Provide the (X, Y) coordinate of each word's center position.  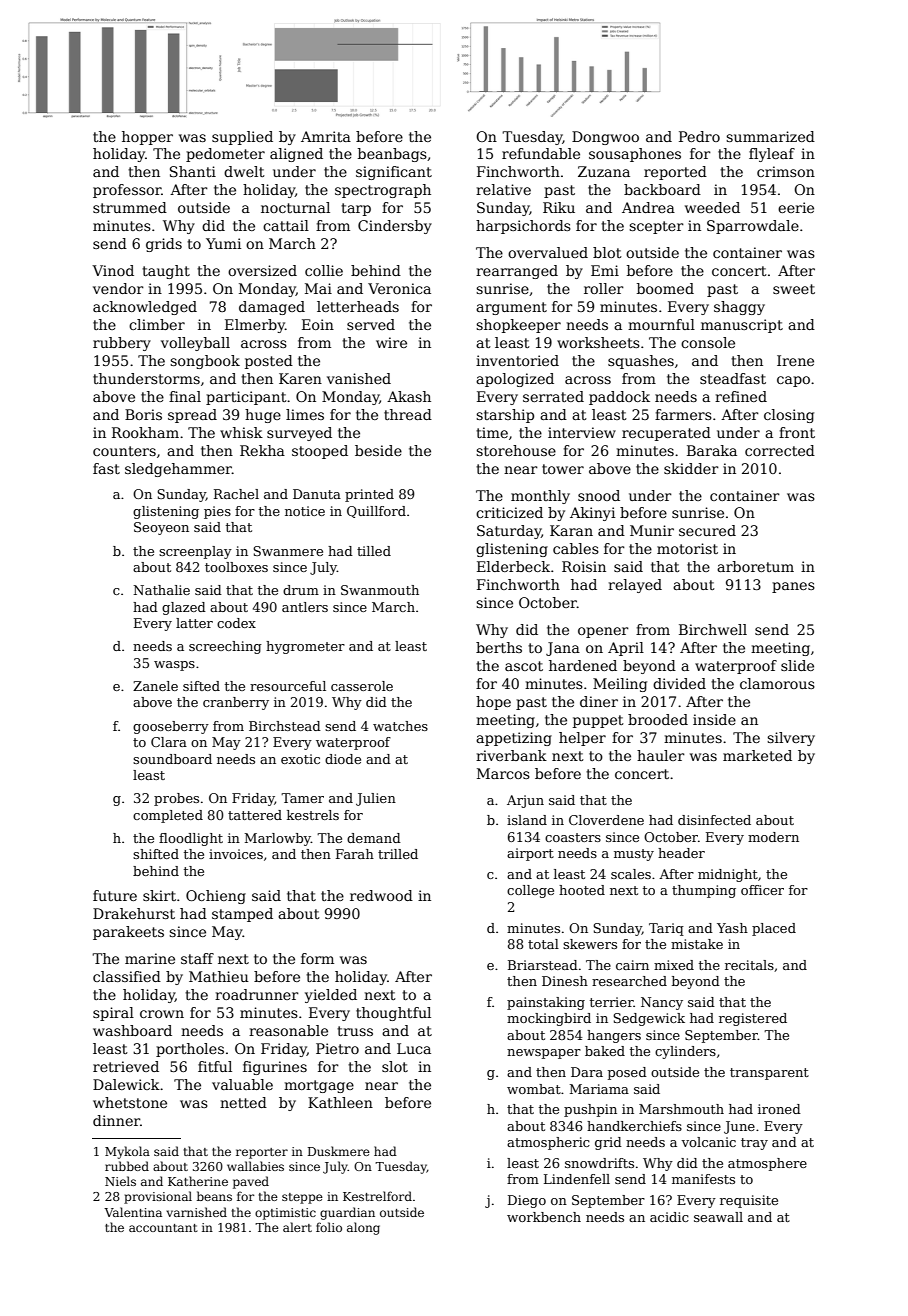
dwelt (244, 171)
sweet (794, 289)
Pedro (699, 136)
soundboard (172, 759)
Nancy (662, 1003)
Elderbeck (513, 566)
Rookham (145, 432)
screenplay (195, 552)
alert (297, 1227)
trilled (398, 854)
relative (503, 189)
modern (773, 837)
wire (391, 342)
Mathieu (219, 976)
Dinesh (565, 981)
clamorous (777, 683)
